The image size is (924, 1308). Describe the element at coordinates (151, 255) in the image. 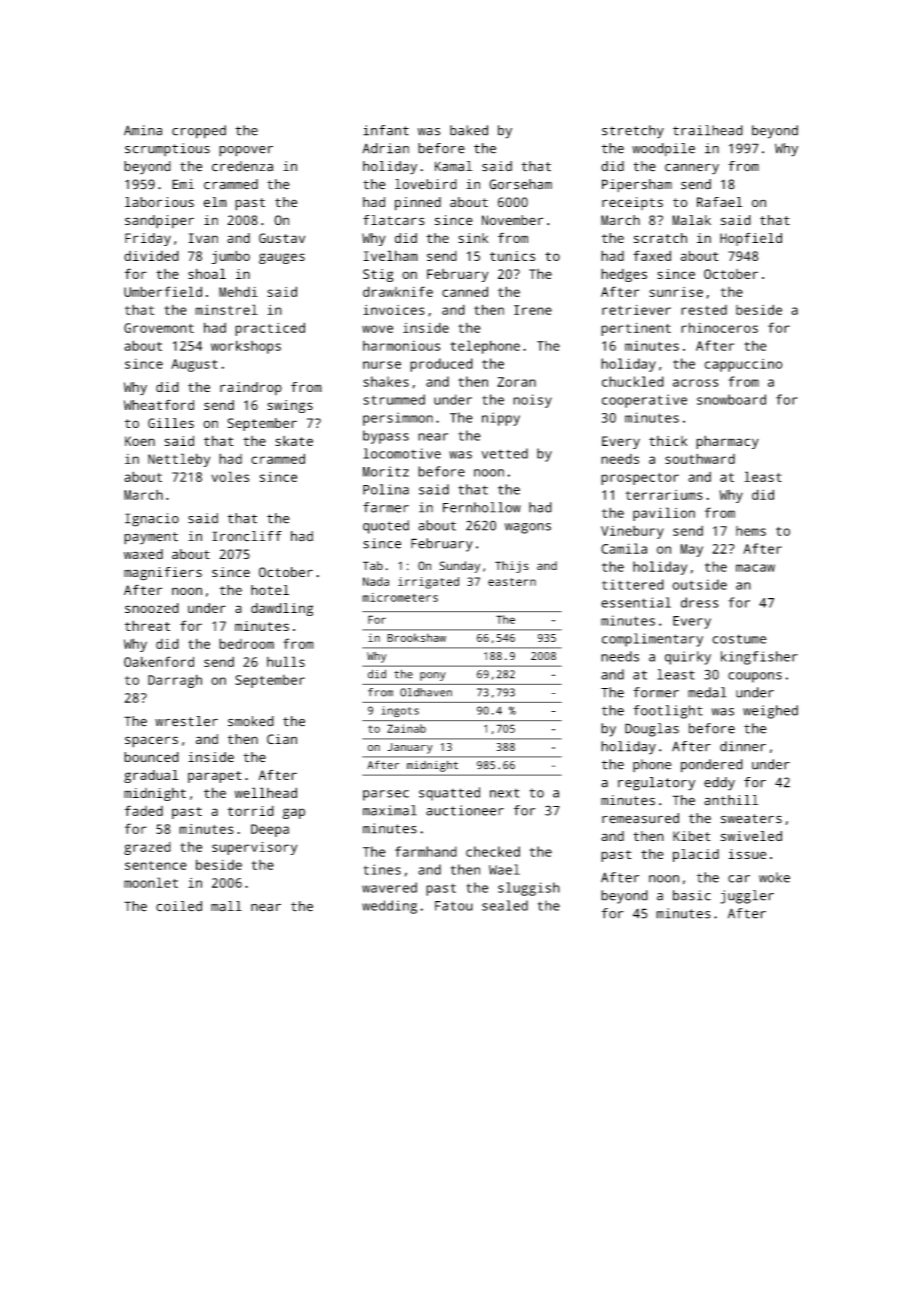

I see `divided` at that location.
